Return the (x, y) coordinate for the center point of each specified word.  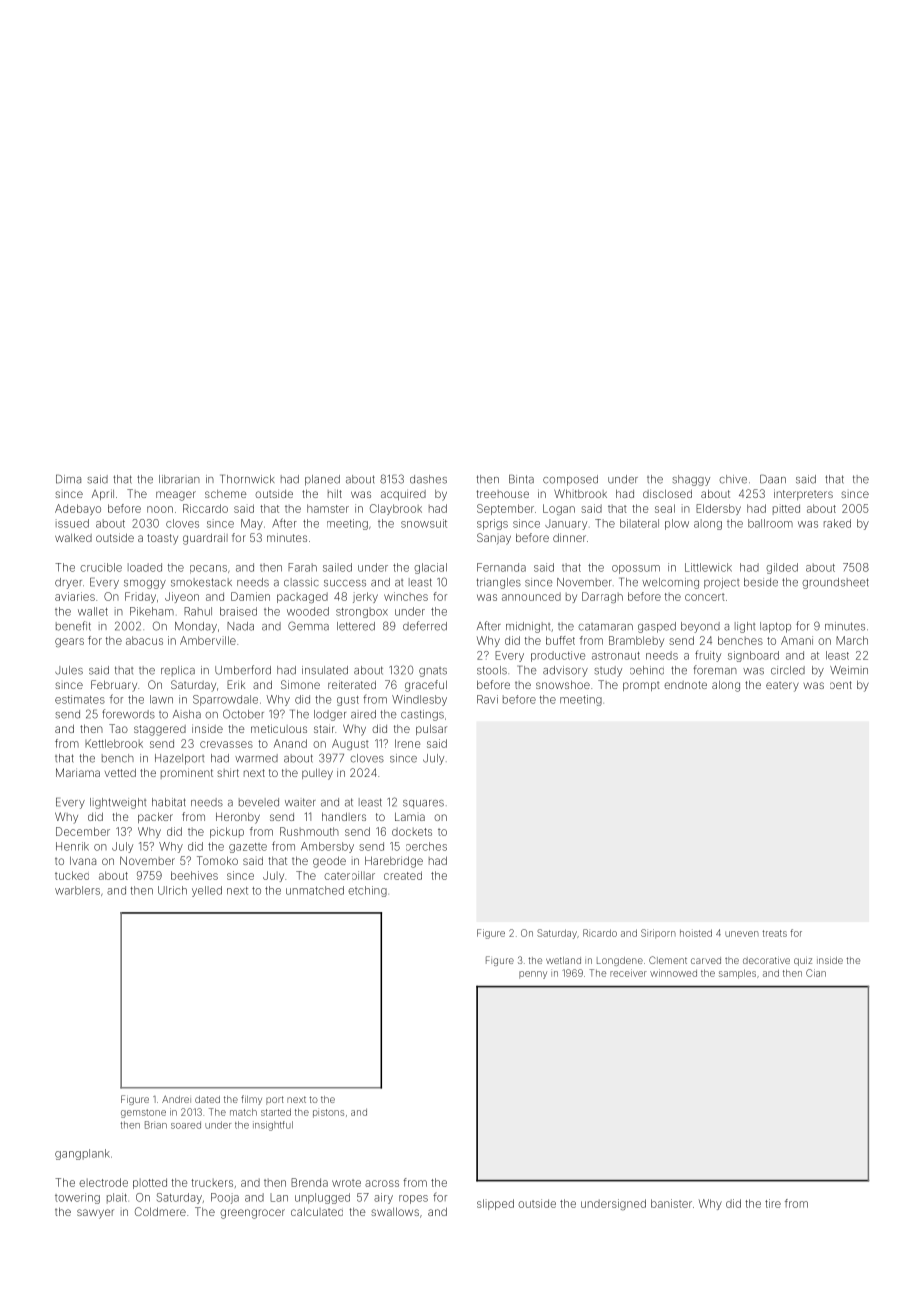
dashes (428, 479)
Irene (407, 743)
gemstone (143, 1113)
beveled (259, 802)
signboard (753, 656)
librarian (179, 479)
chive (733, 479)
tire (773, 1203)
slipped (495, 1204)
